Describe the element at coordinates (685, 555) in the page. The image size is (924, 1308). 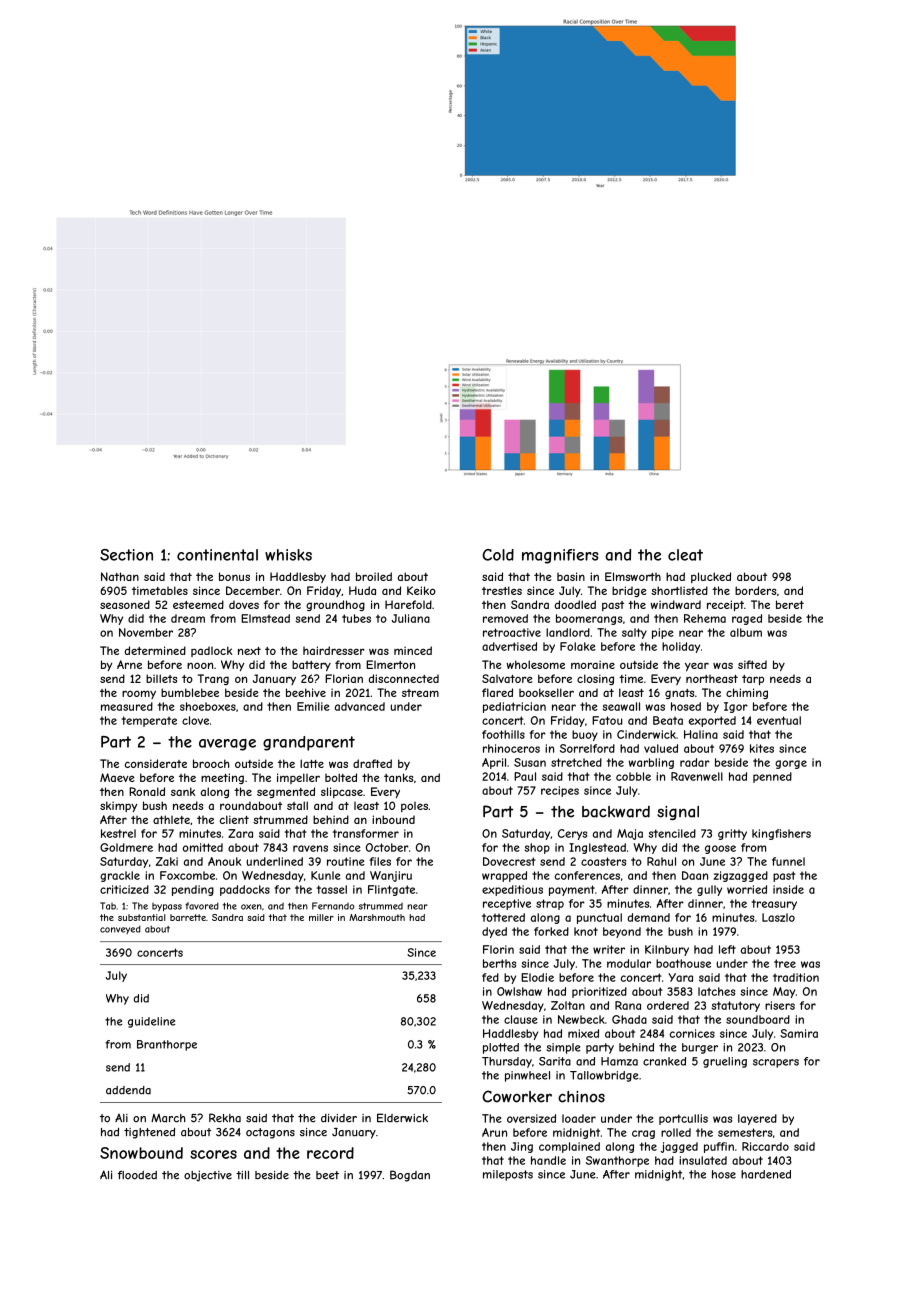
I see `cleat` at that location.
